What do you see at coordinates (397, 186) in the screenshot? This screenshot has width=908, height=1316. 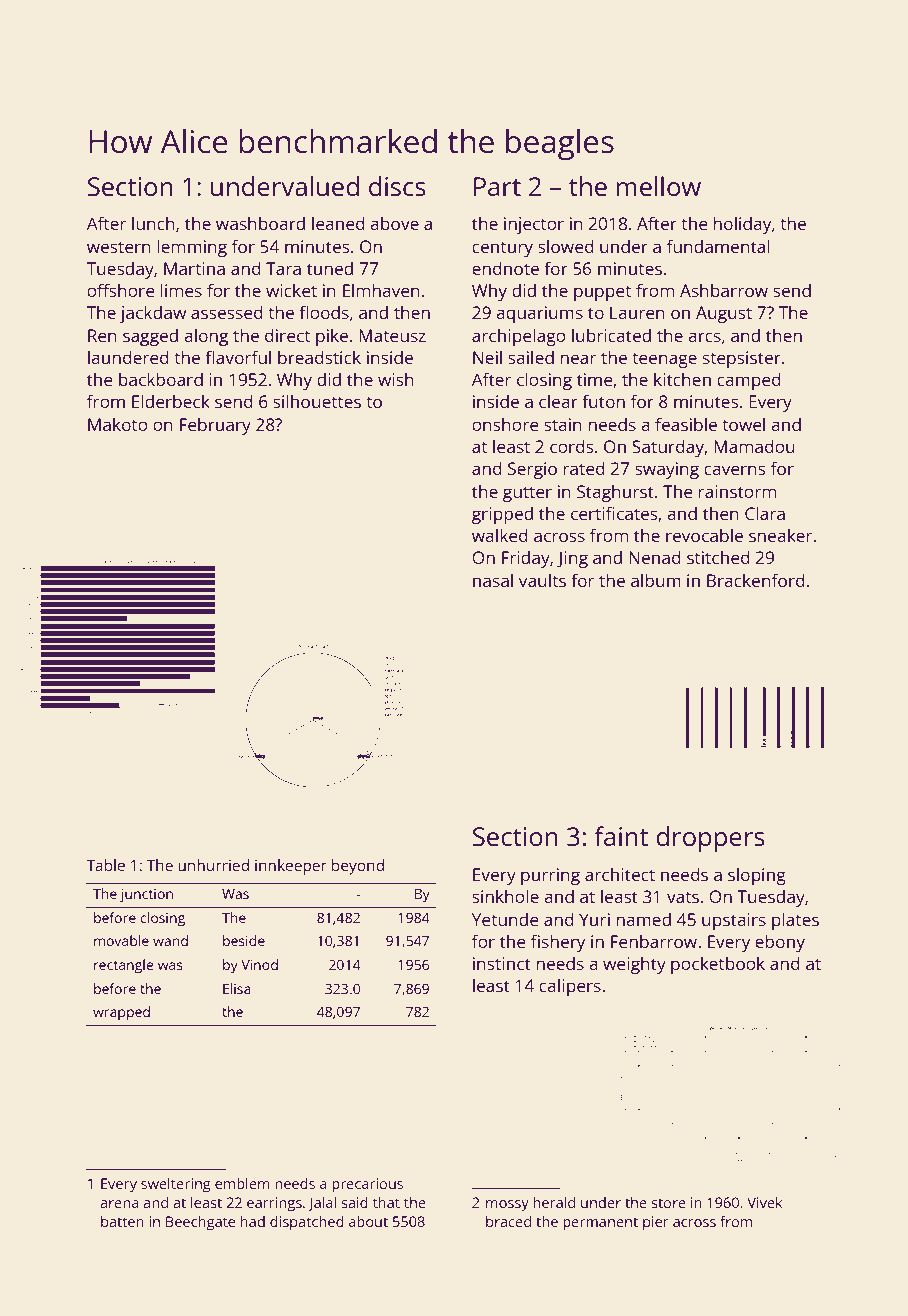 I see `discs` at bounding box center [397, 186].
